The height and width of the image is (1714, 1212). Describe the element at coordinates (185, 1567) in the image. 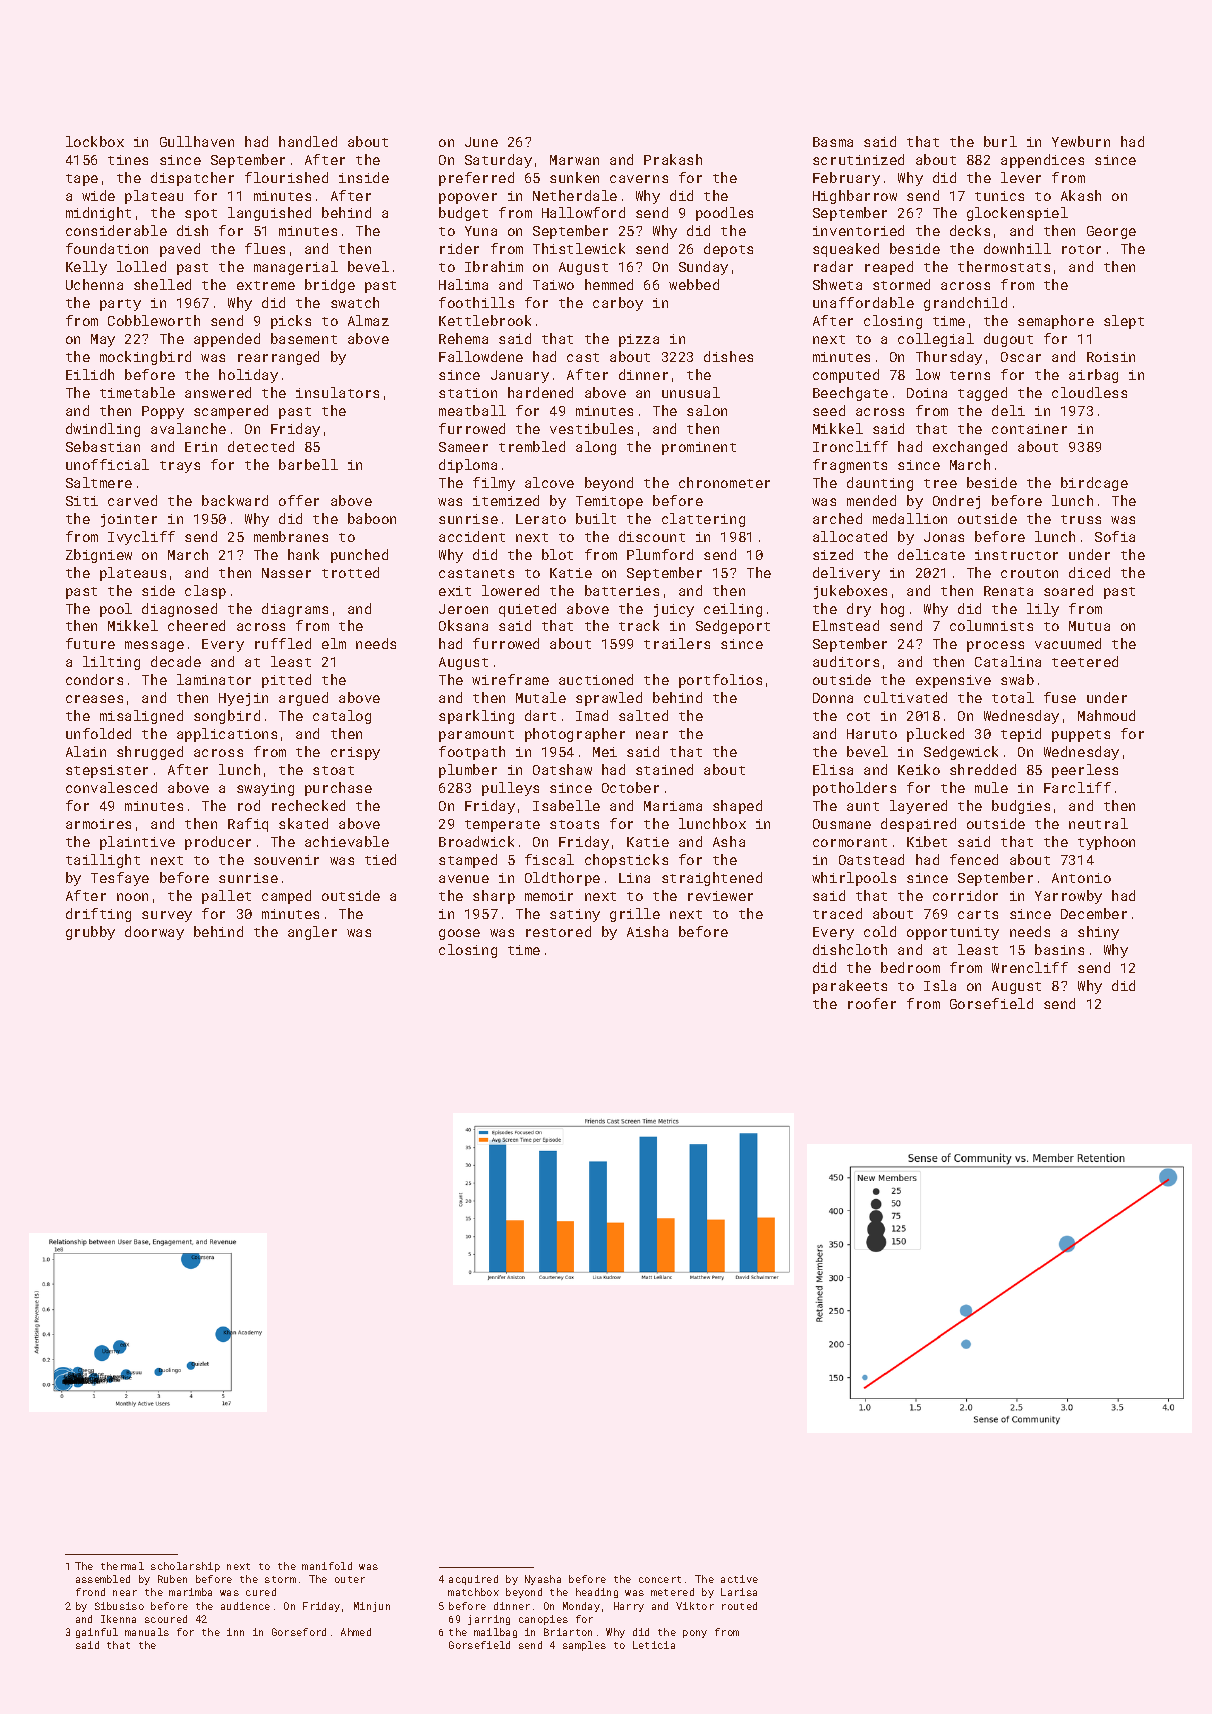

I see `scholarship` at that location.
